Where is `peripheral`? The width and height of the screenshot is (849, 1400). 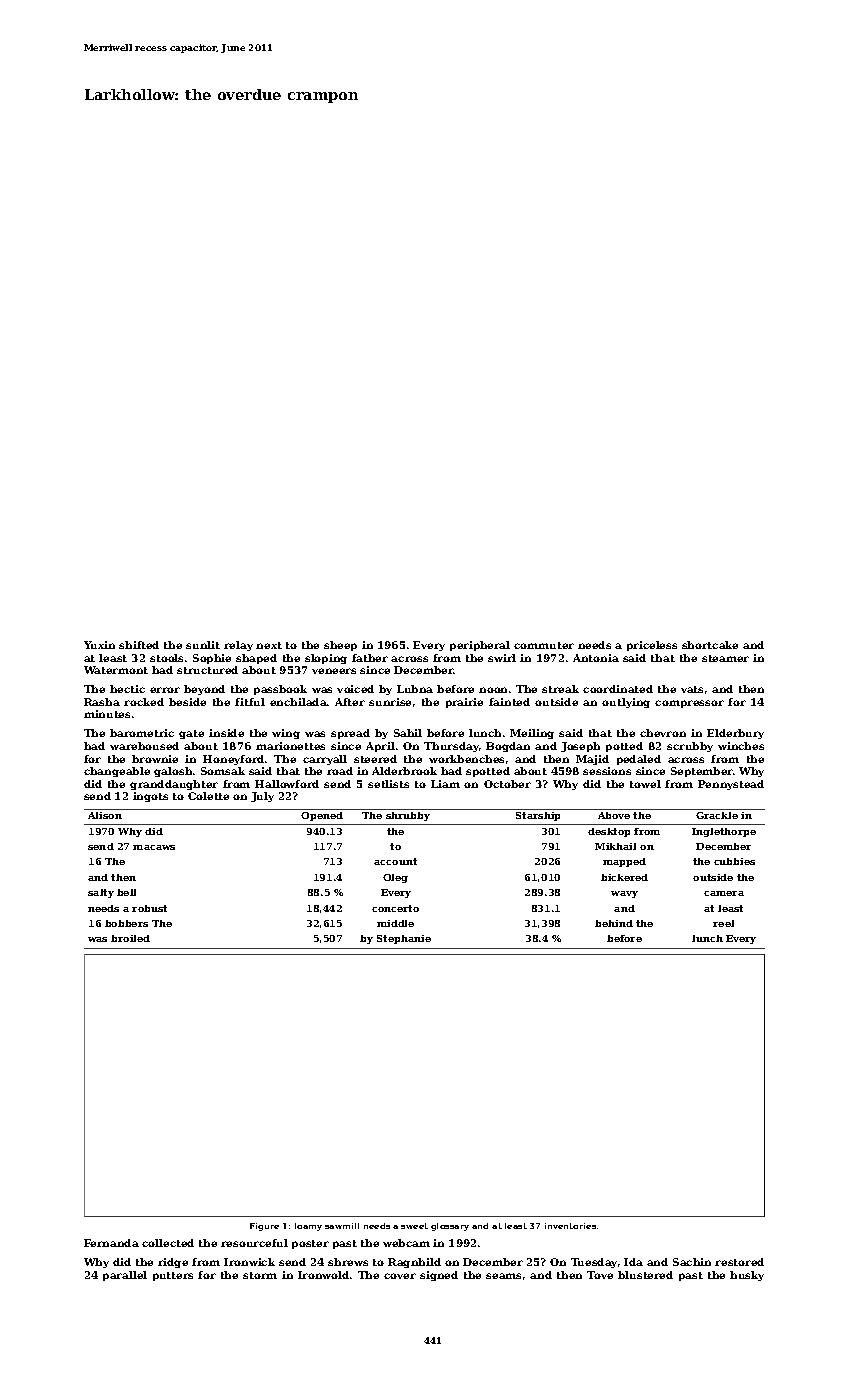
peripheral is located at coordinates (480, 646).
